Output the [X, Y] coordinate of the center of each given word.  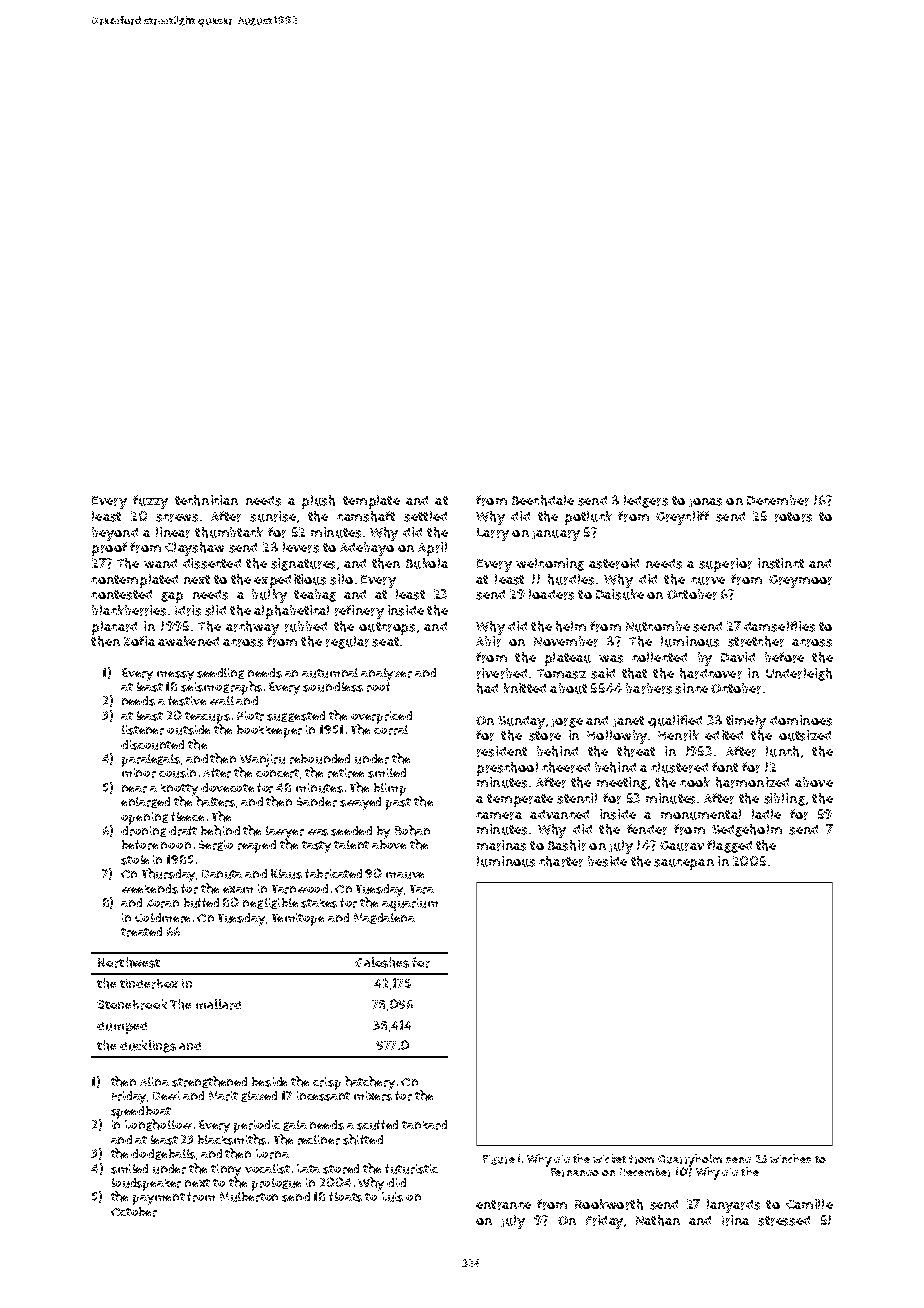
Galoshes [382, 962]
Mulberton [249, 1197]
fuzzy [150, 502]
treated [141, 932]
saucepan [684, 864]
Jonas [705, 502]
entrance [503, 1205]
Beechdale [543, 500]
